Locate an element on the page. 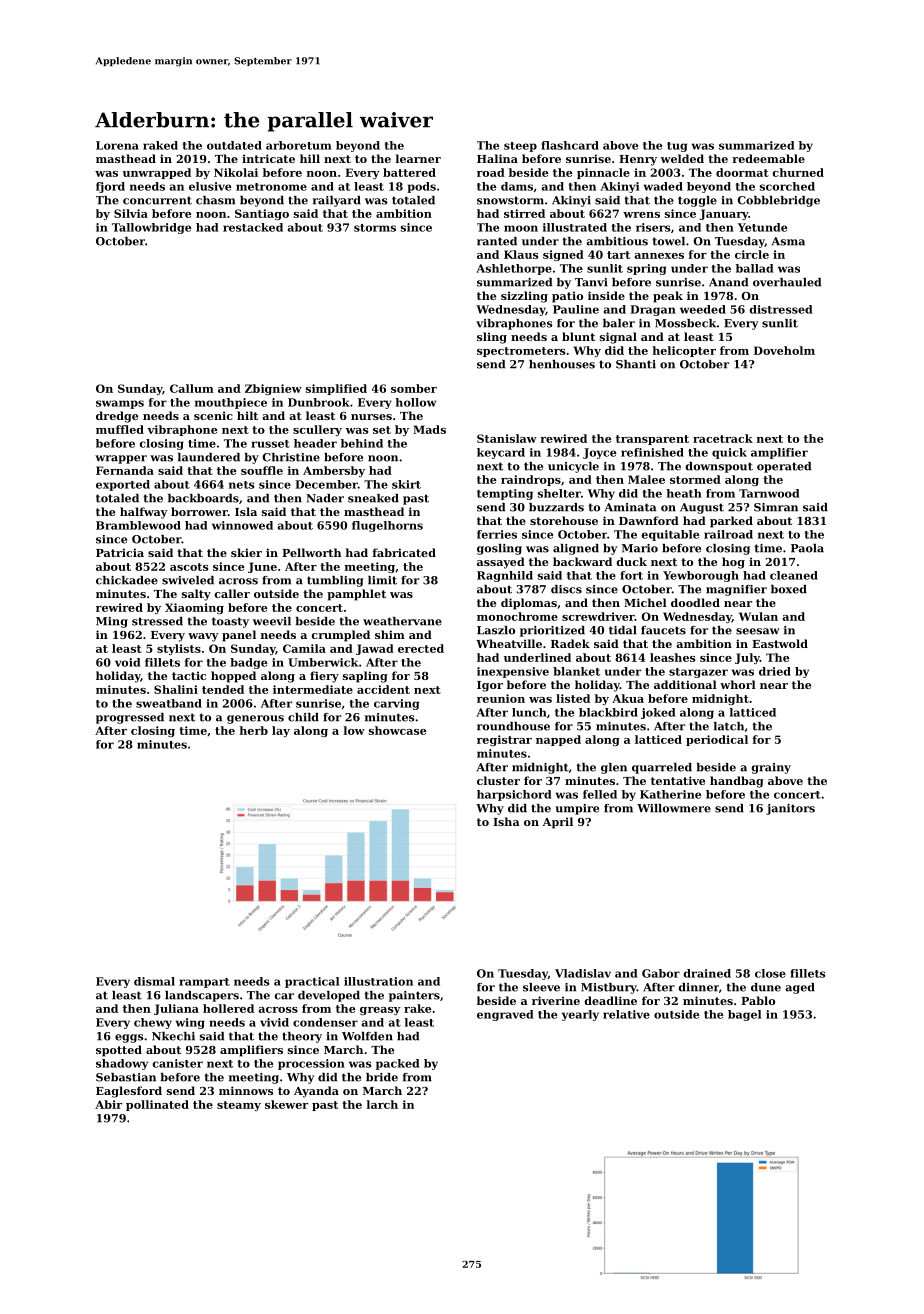  nurses is located at coordinates (371, 417).
